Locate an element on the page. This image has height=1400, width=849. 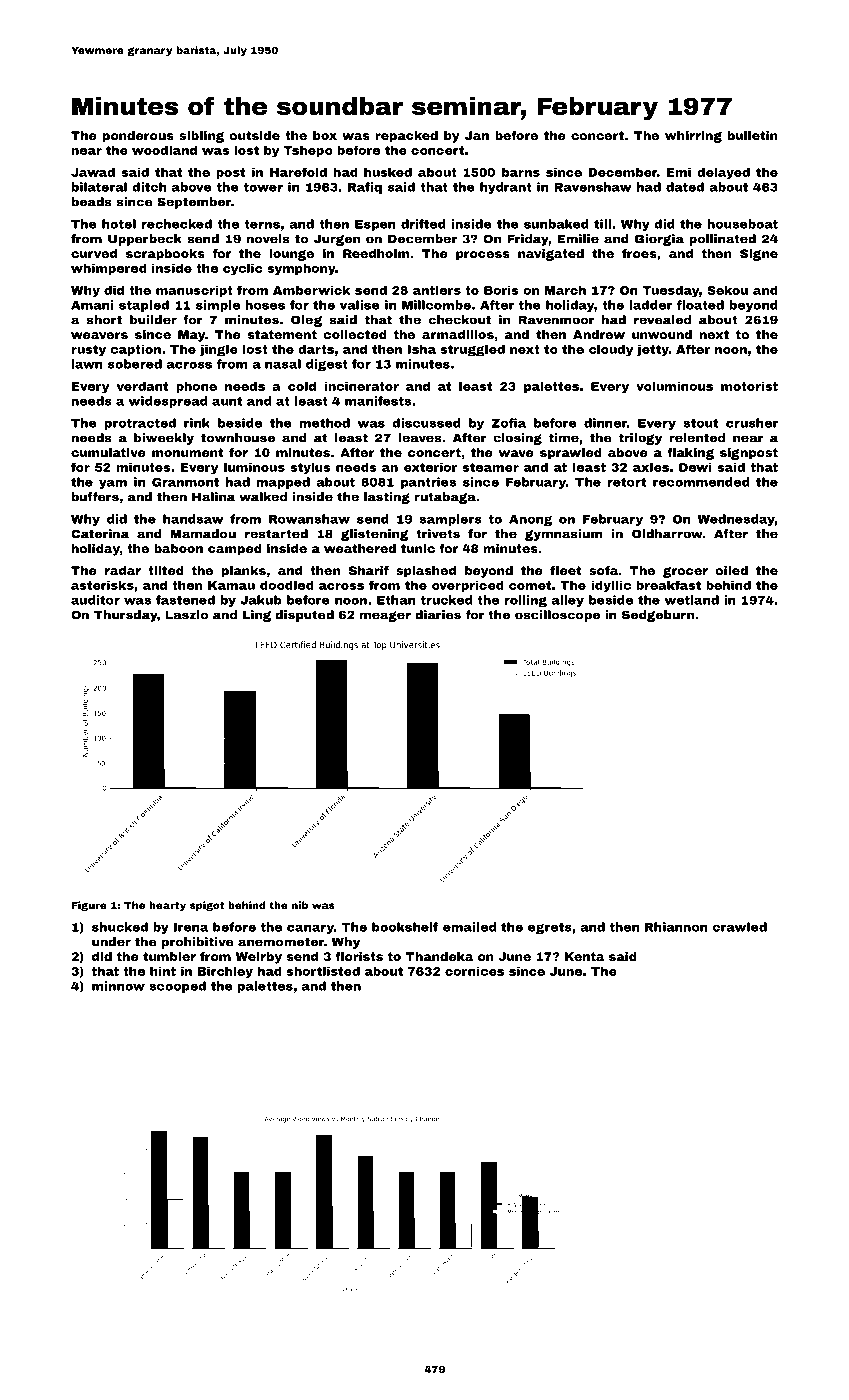
Sedgeburn is located at coordinates (658, 616).
